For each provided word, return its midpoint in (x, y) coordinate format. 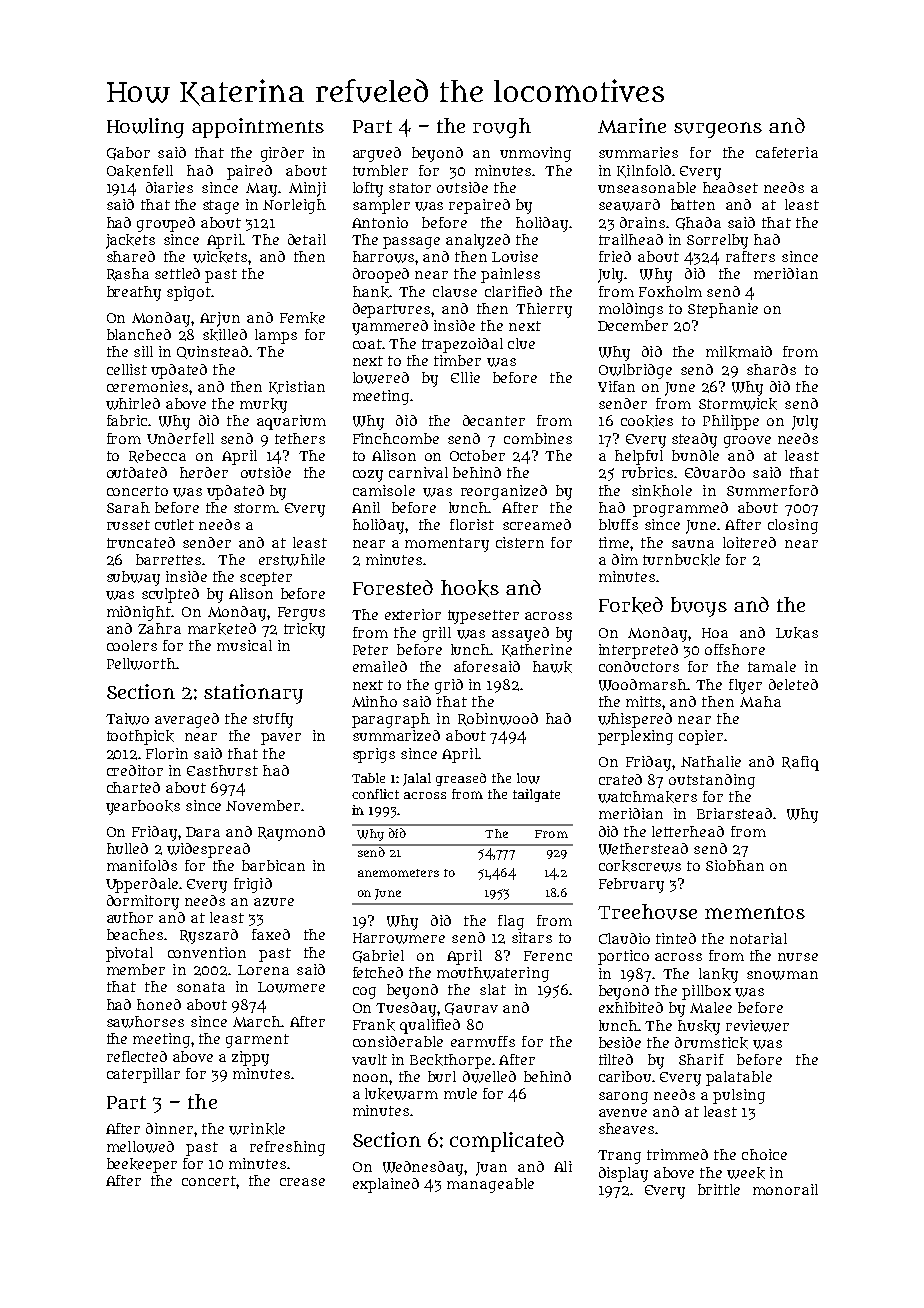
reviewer (757, 1026)
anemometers (398, 873)
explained (386, 1185)
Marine (632, 125)
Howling (145, 128)
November (263, 805)
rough (502, 128)
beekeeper (142, 1165)
